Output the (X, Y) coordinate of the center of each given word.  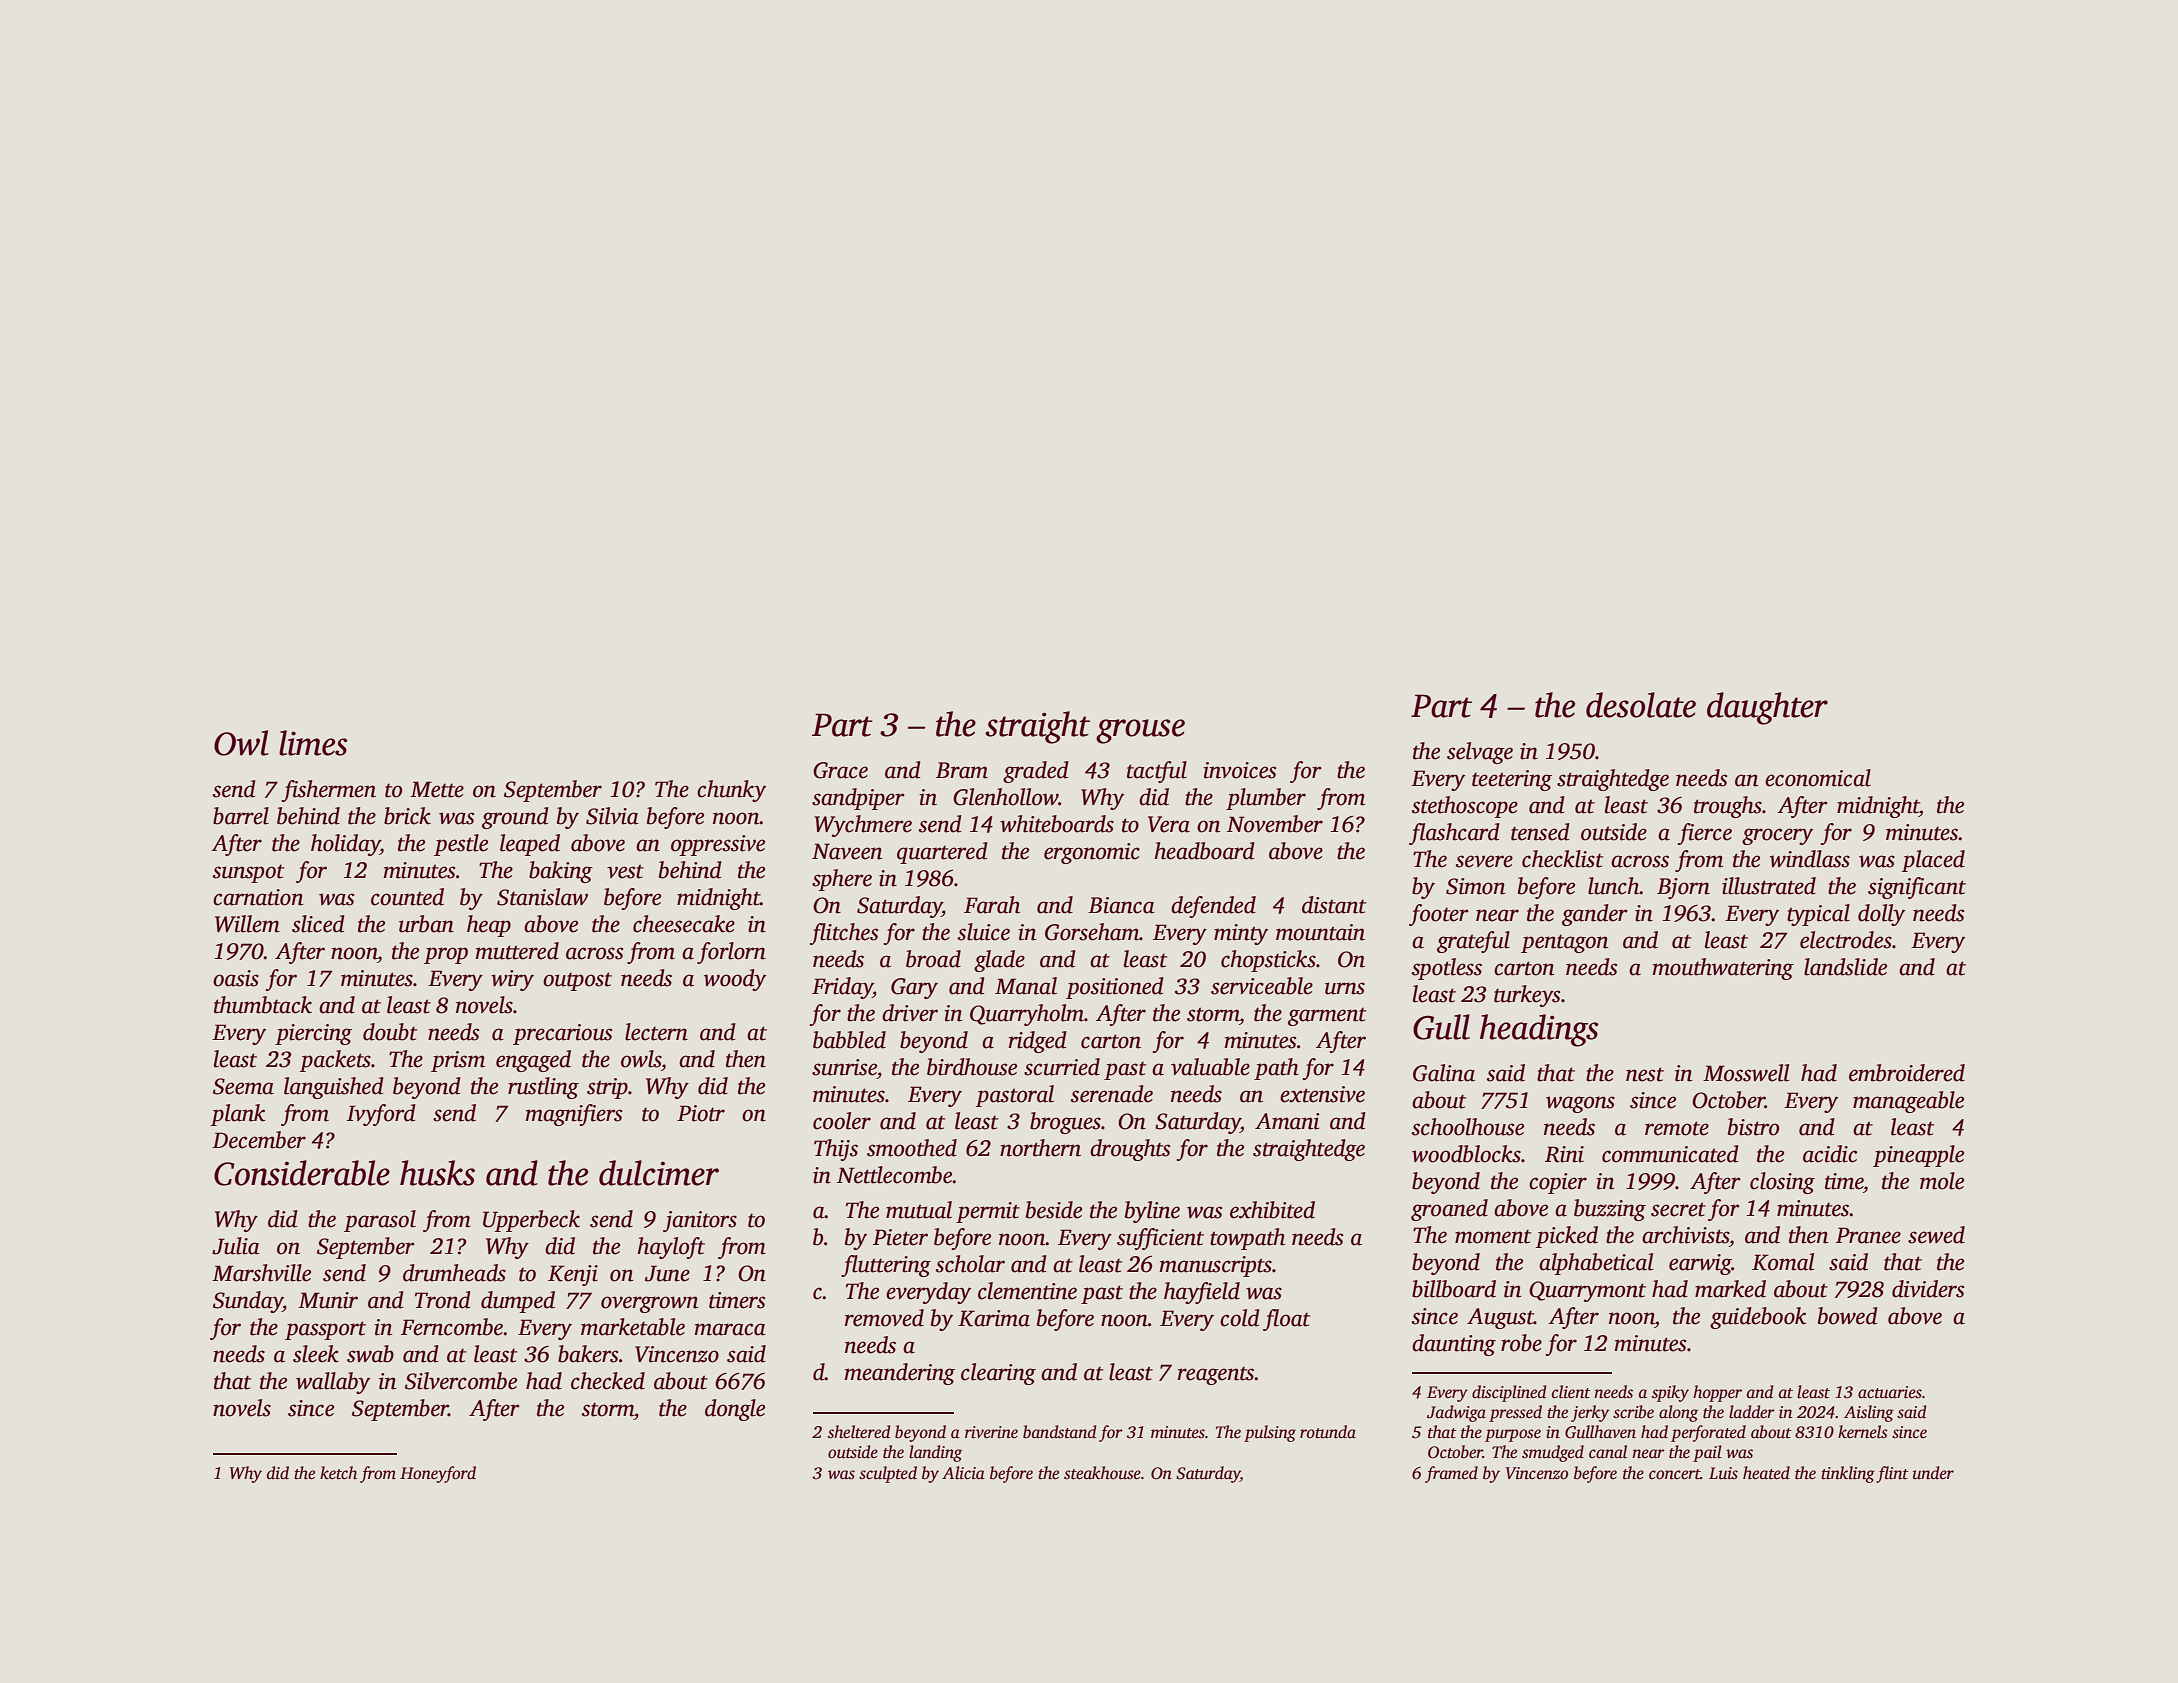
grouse (1140, 731)
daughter (1767, 708)
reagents (1216, 1375)
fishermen (328, 791)
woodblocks (1466, 1154)
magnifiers (573, 1115)
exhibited (1272, 1210)
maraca (730, 1329)
